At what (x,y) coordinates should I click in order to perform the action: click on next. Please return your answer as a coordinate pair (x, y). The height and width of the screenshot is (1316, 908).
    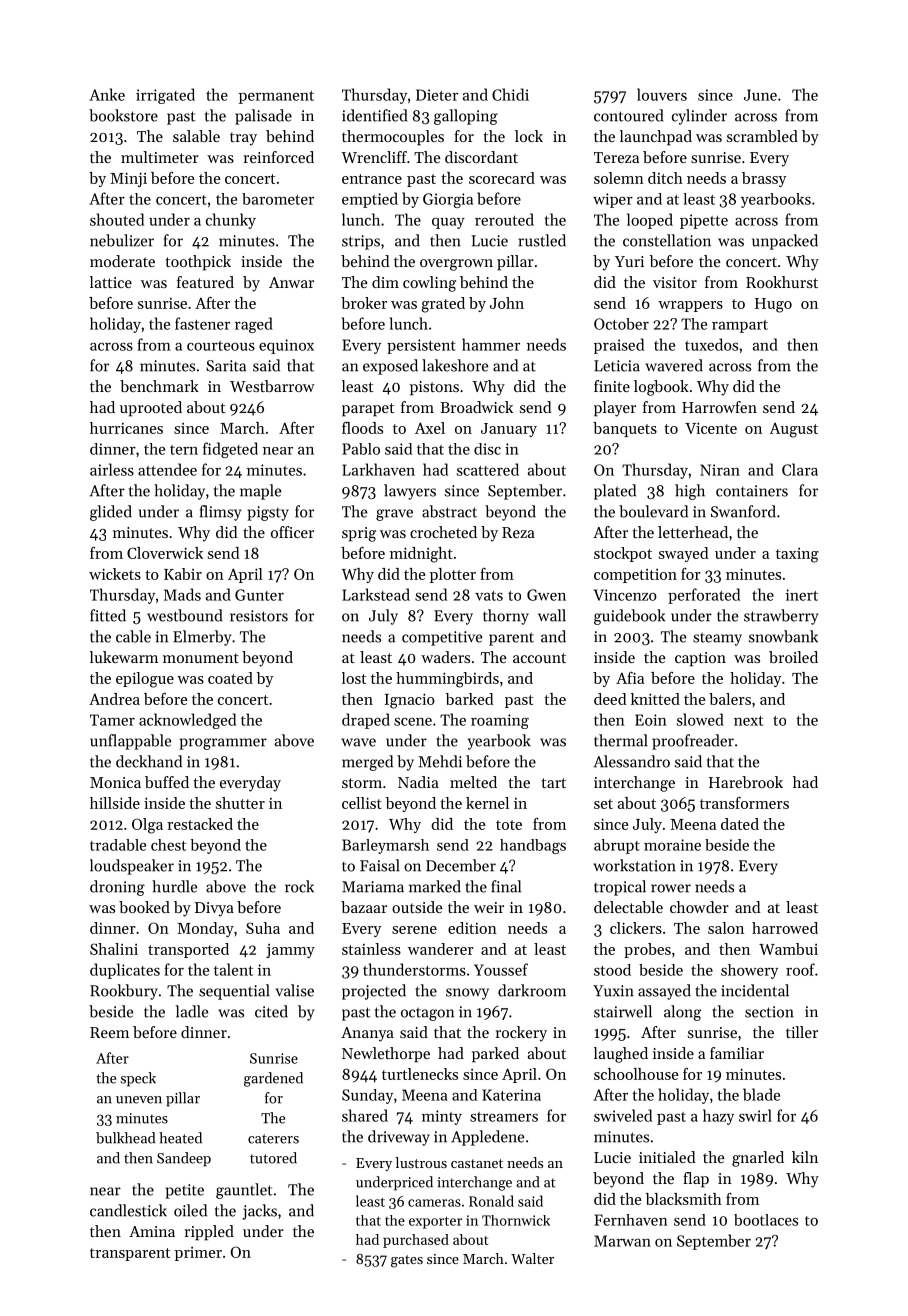
    Looking at the image, I should click on (748, 721).
